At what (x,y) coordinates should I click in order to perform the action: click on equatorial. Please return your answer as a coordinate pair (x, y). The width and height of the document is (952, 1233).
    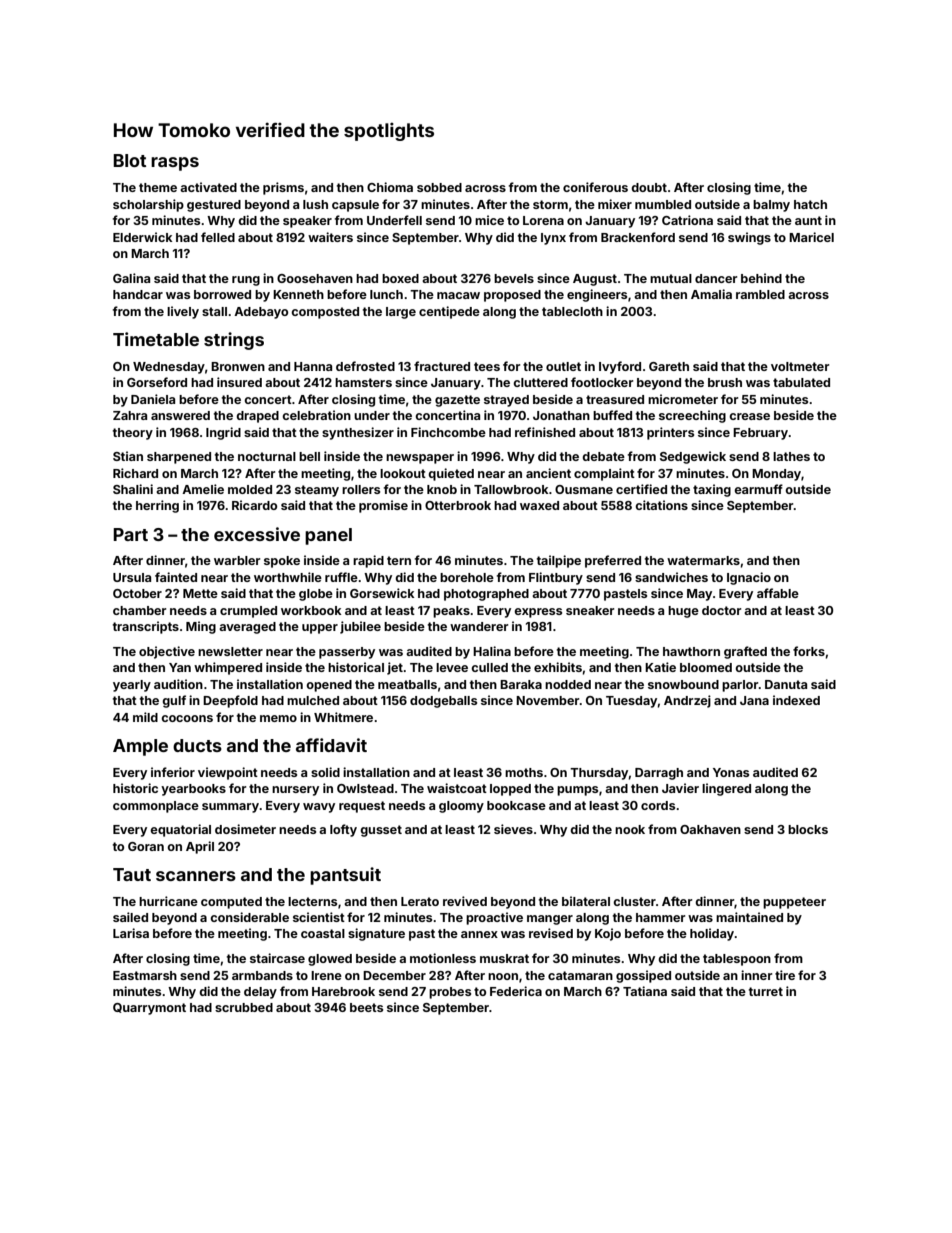
    Looking at the image, I should click on (180, 830).
